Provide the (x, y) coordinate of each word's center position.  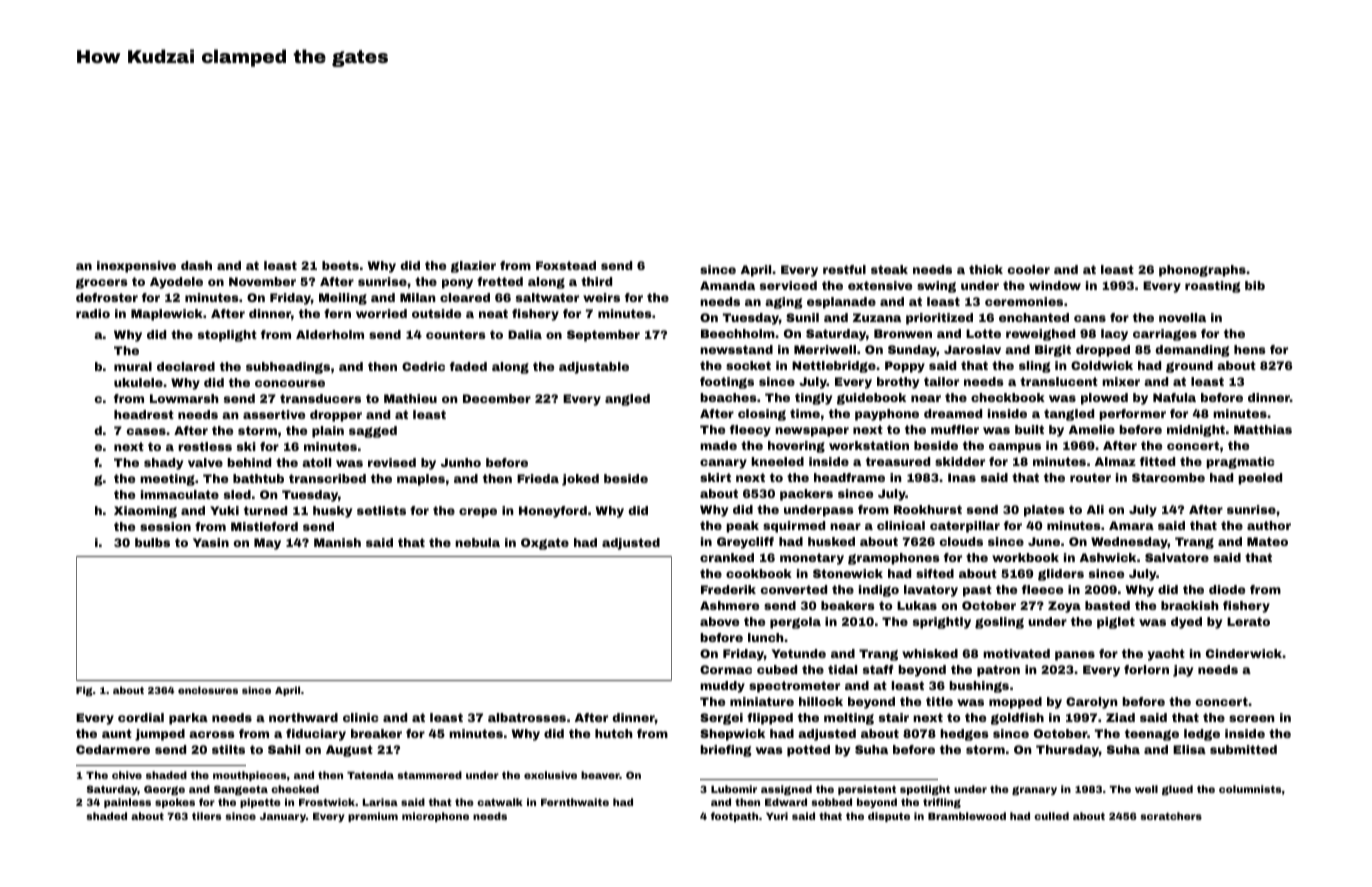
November (262, 281)
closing (762, 415)
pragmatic (1240, 463)
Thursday (1067, 751)
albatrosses (527, 717)
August (349, 751)
